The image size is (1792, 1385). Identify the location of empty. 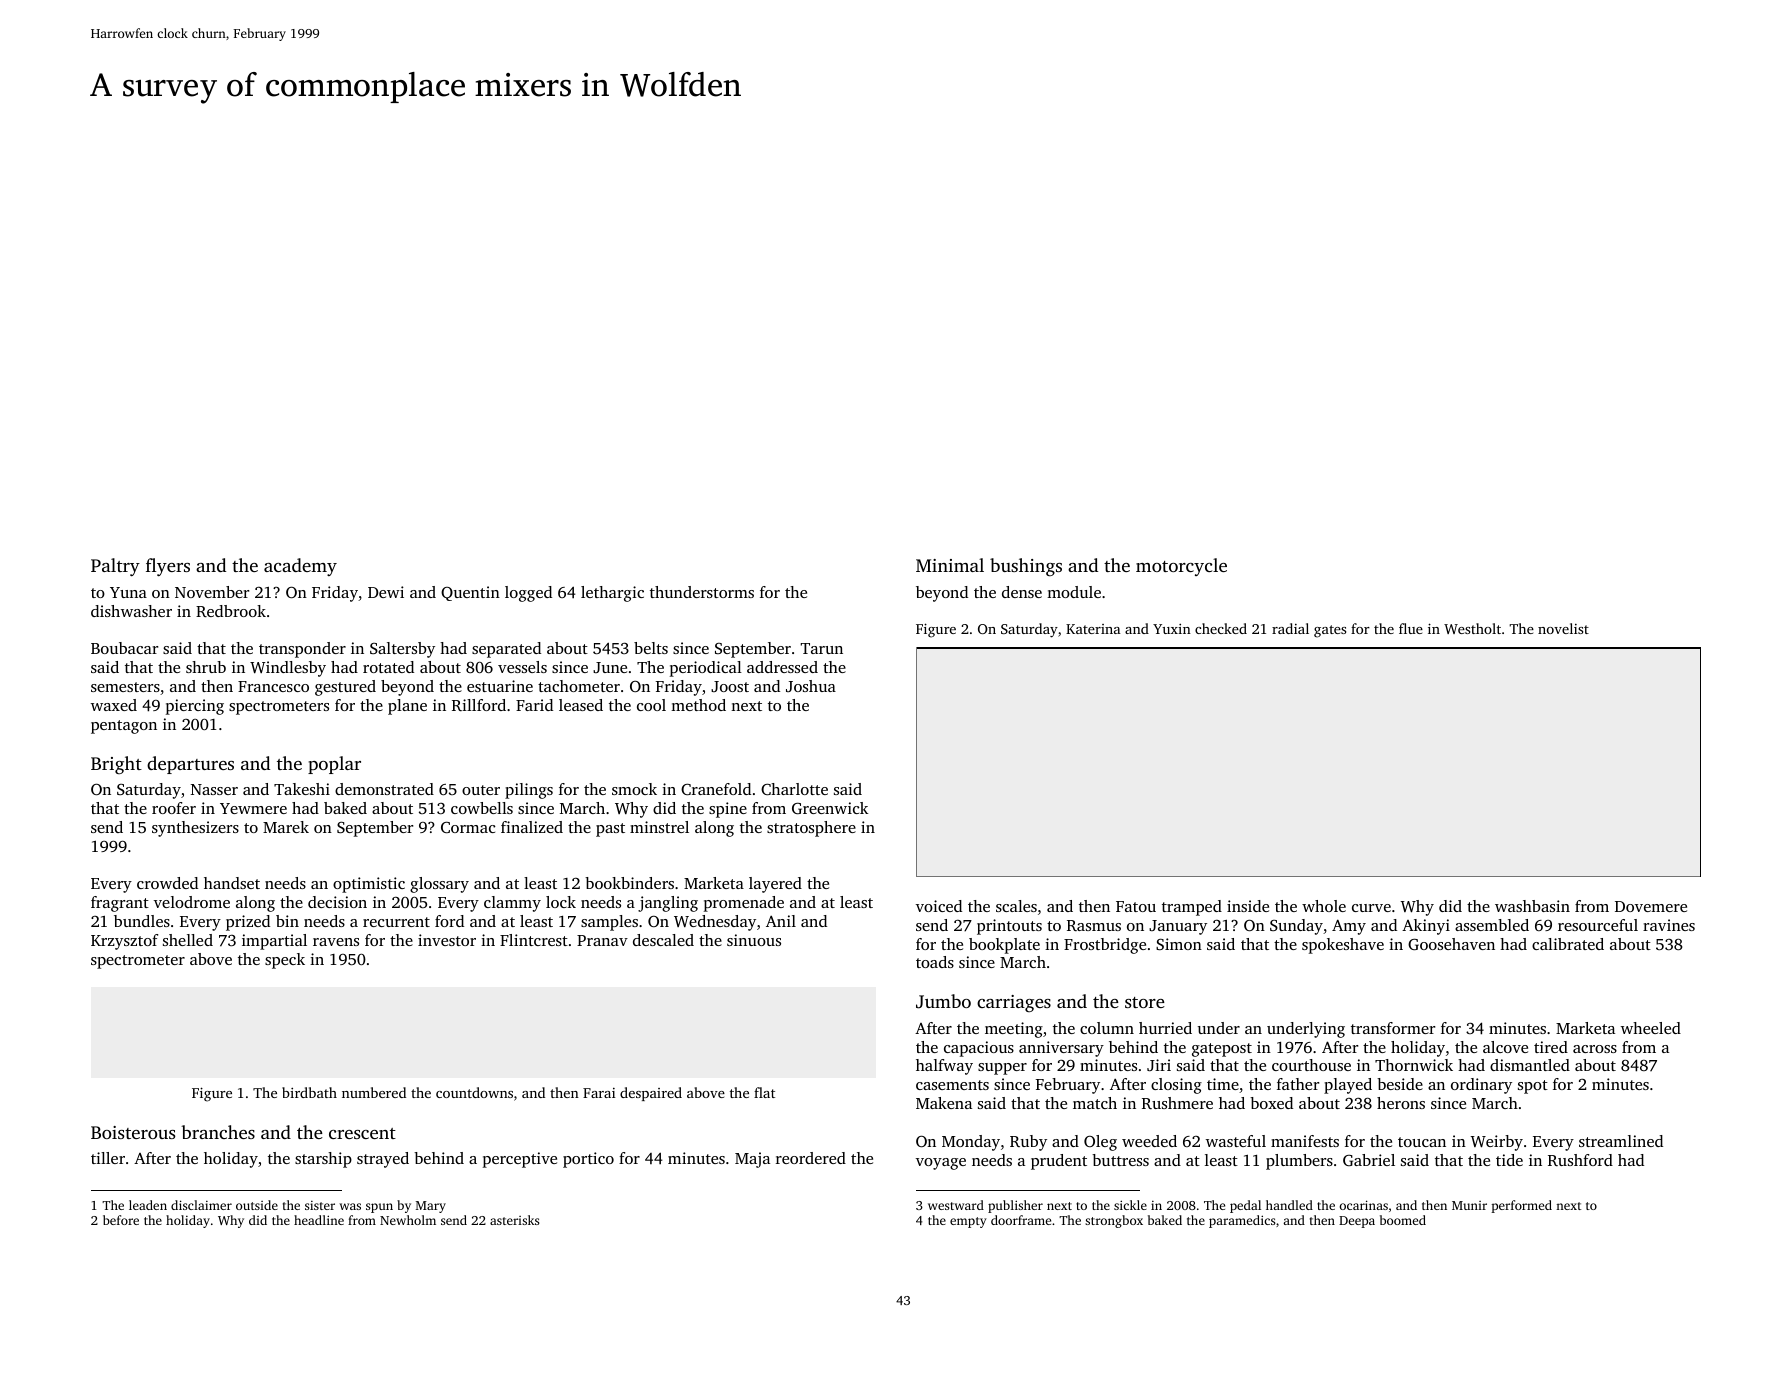
(968, 1222).
